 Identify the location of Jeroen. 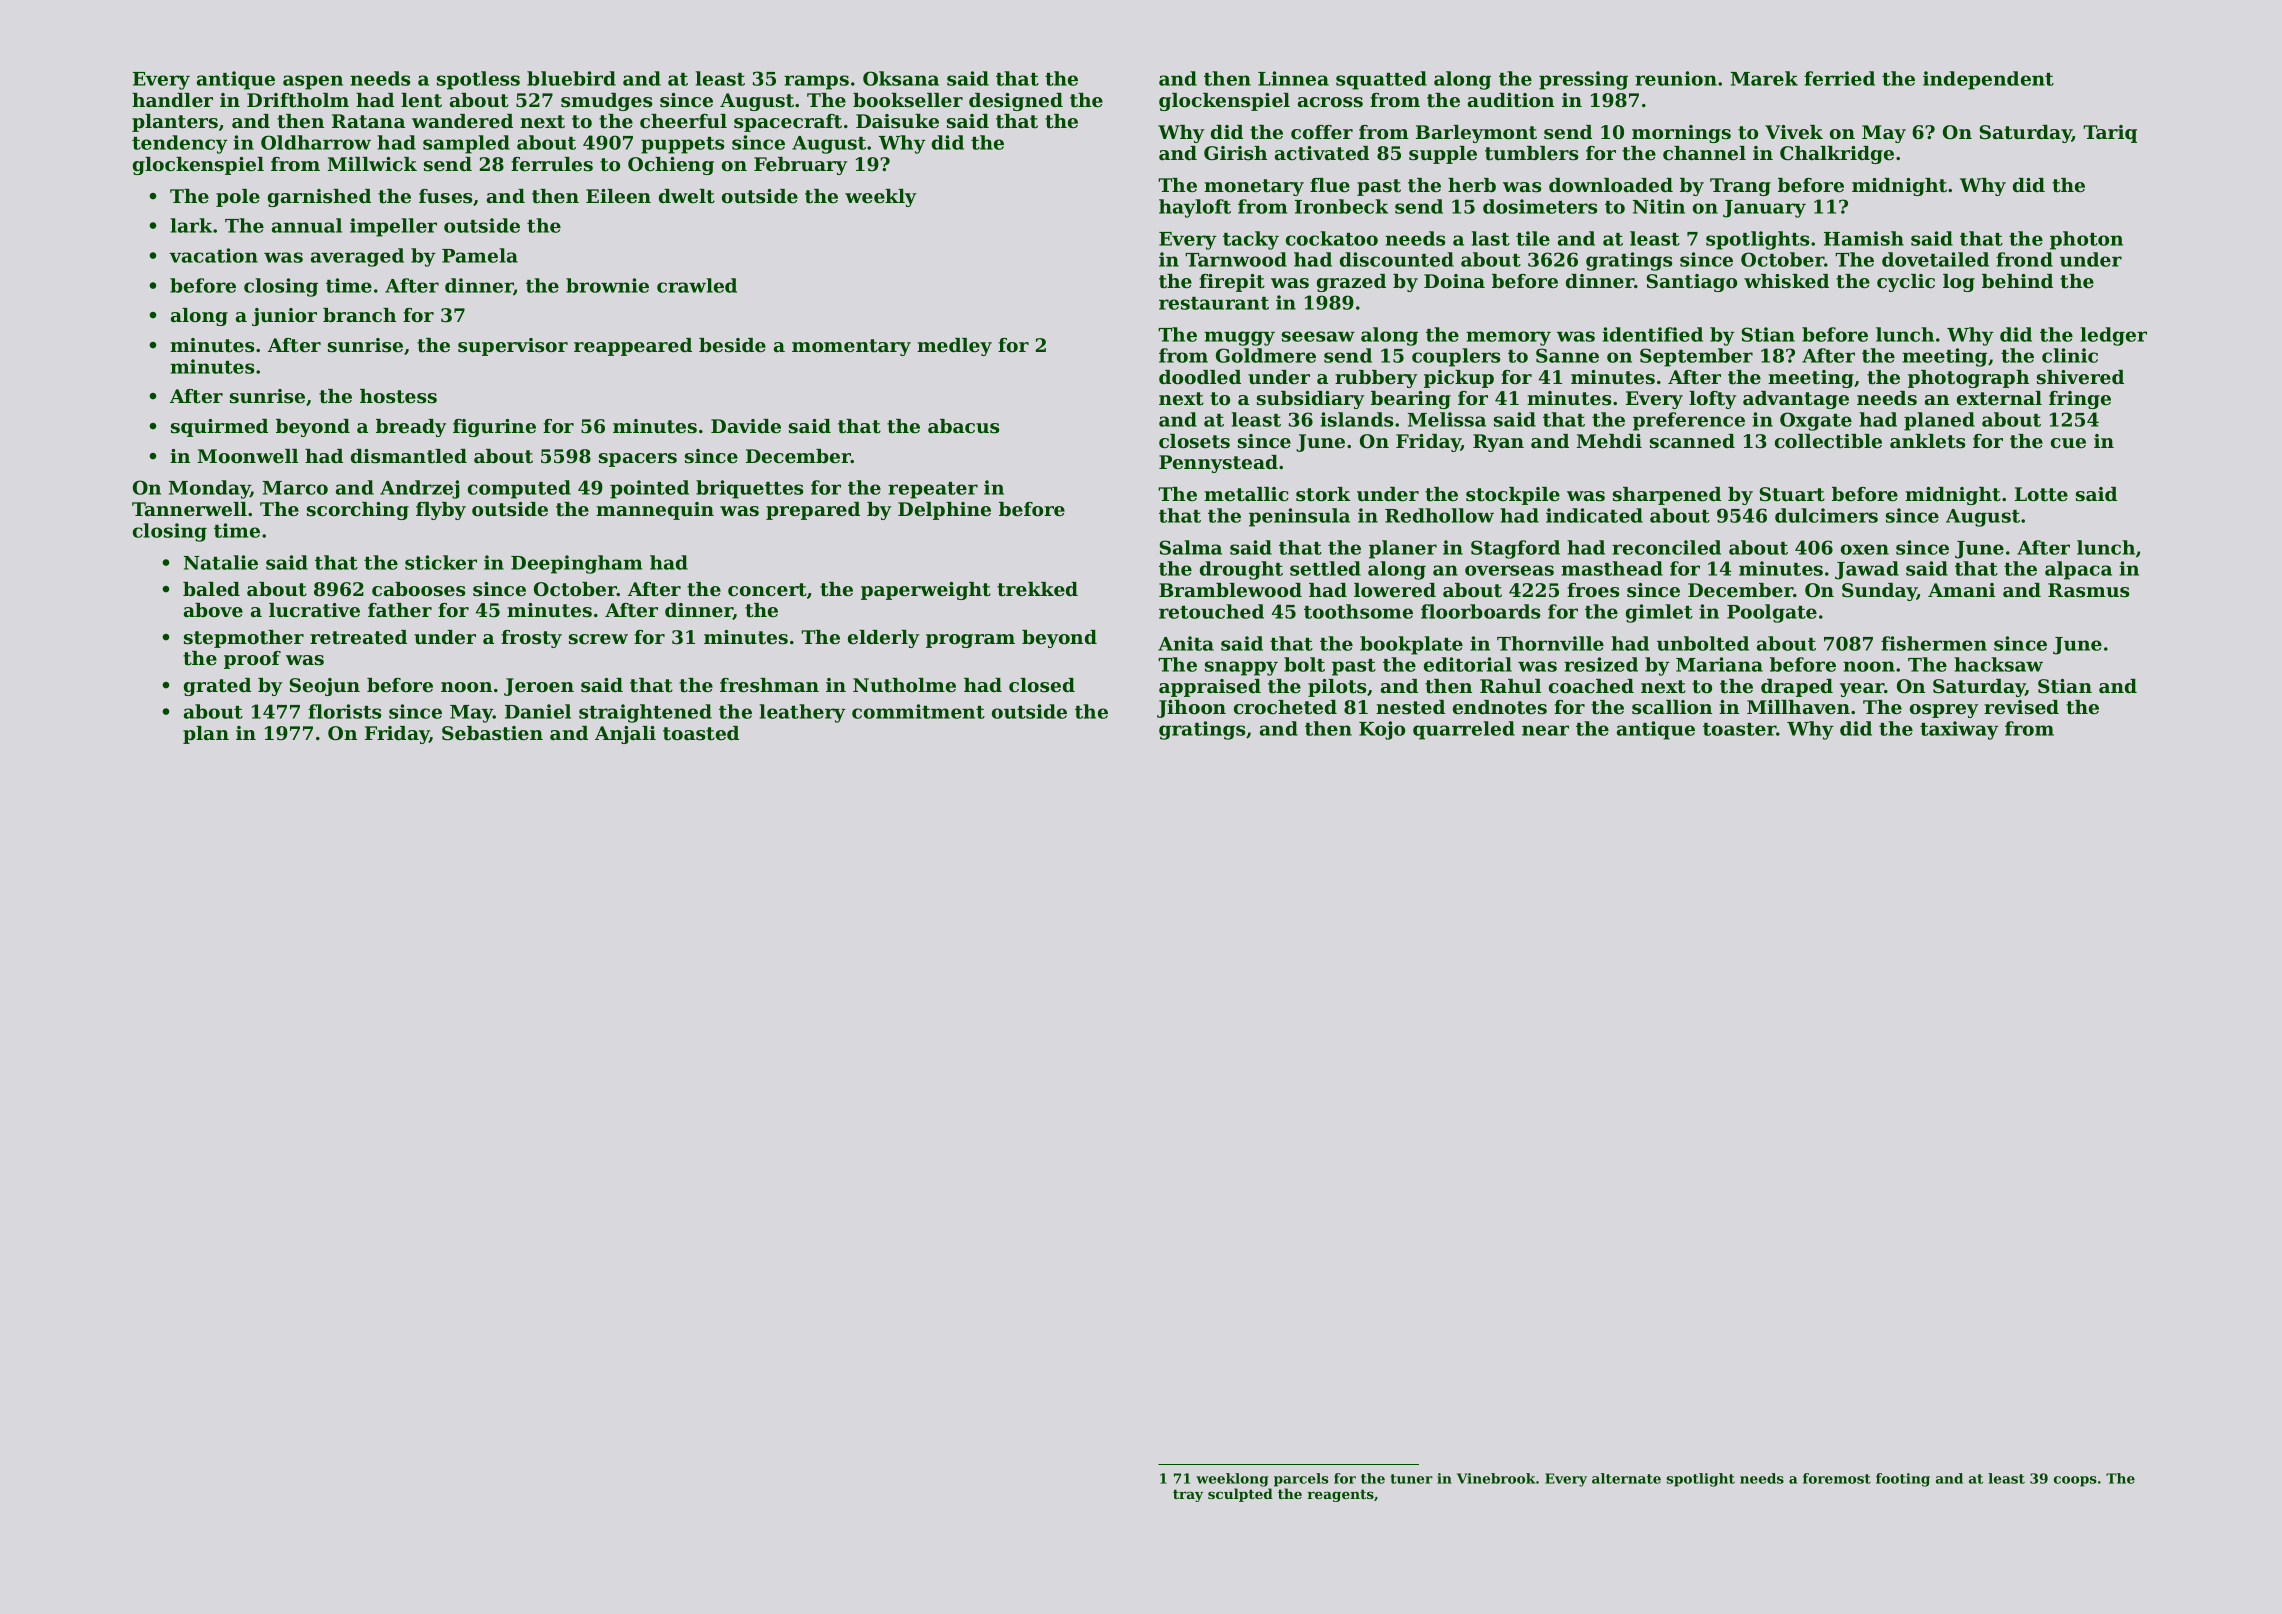
(539, 687).
